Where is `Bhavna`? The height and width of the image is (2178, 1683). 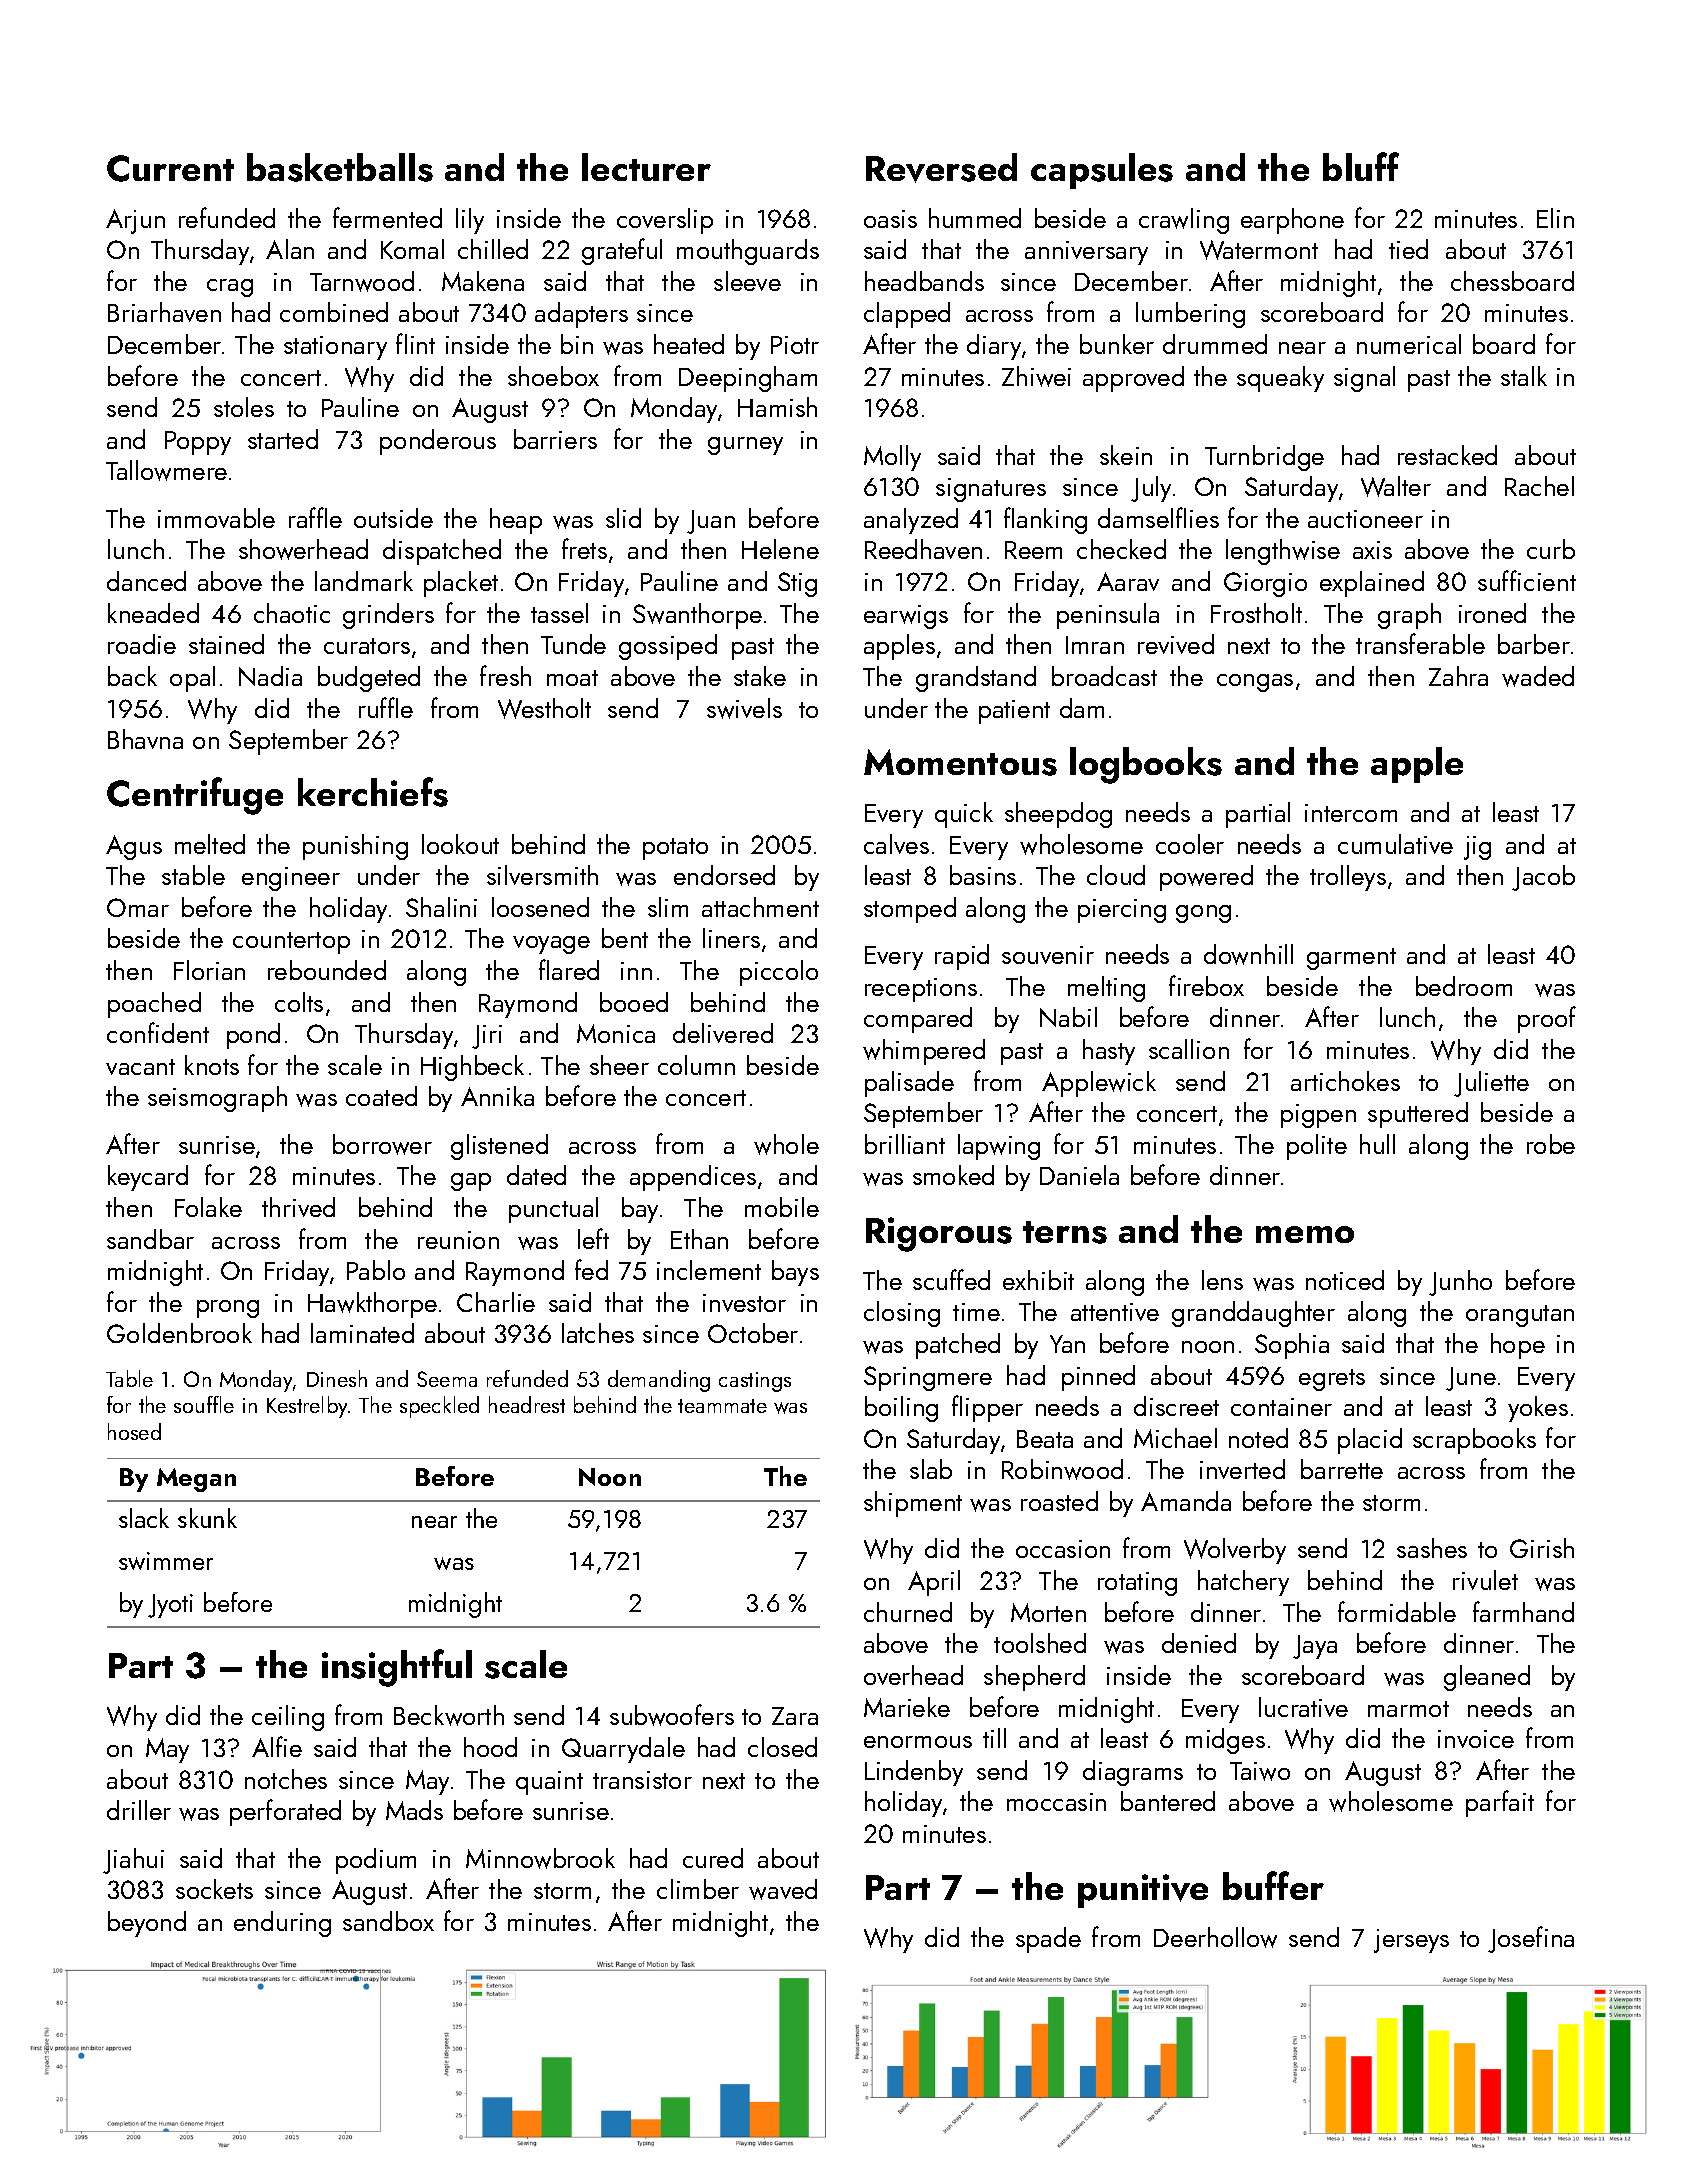 Bhavna is located at coordinates (145, 739).
